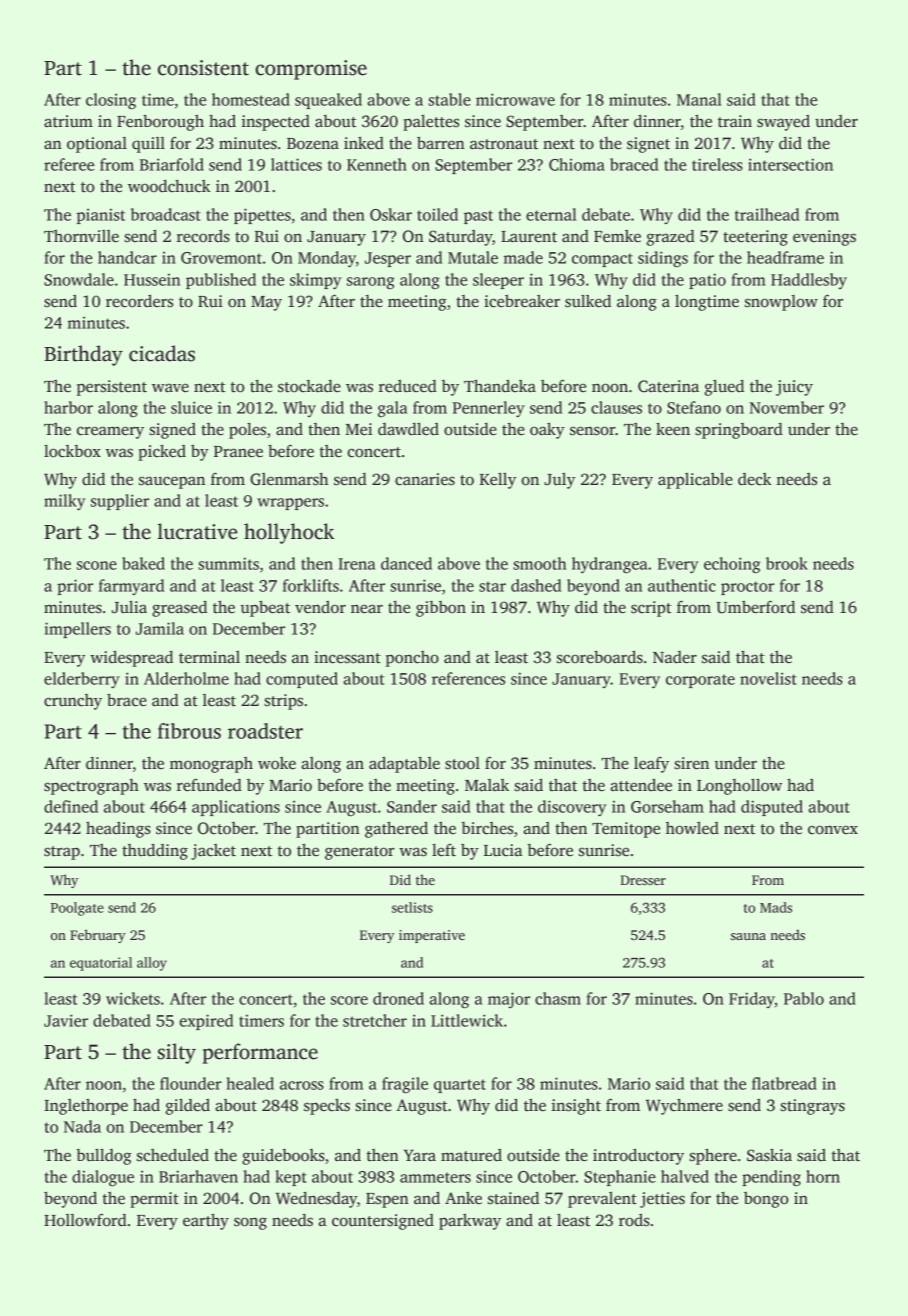 The image size is (908, 1316). I want to click on optional, so click(97, 145).
